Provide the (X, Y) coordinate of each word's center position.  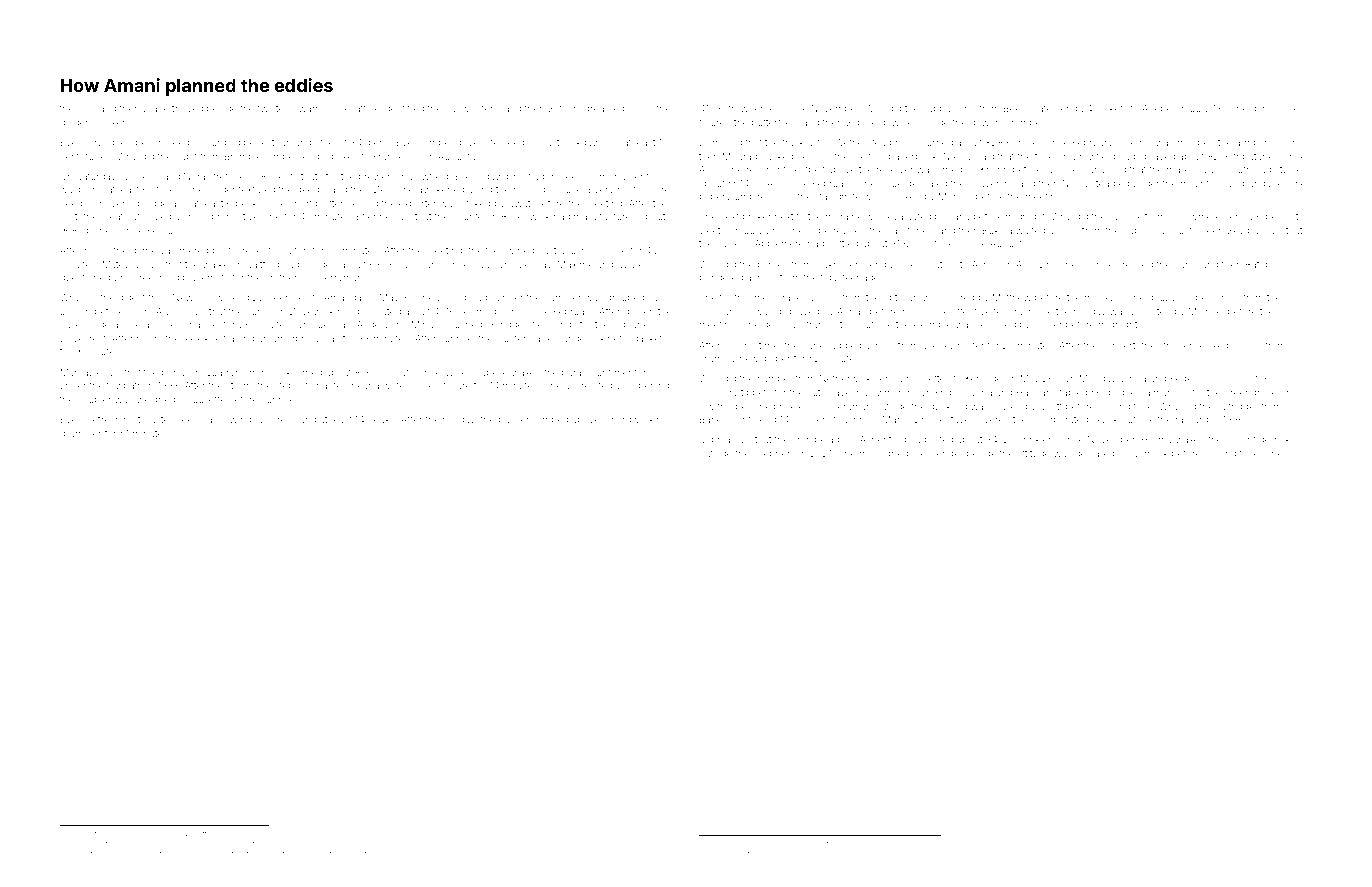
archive (761, 844)
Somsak (1150, 453)
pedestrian (267, 143)
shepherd (774, 454)
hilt (112, 833)
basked (777, 156)
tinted (855, 844)
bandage (1263, 184)
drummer (81, 433)
